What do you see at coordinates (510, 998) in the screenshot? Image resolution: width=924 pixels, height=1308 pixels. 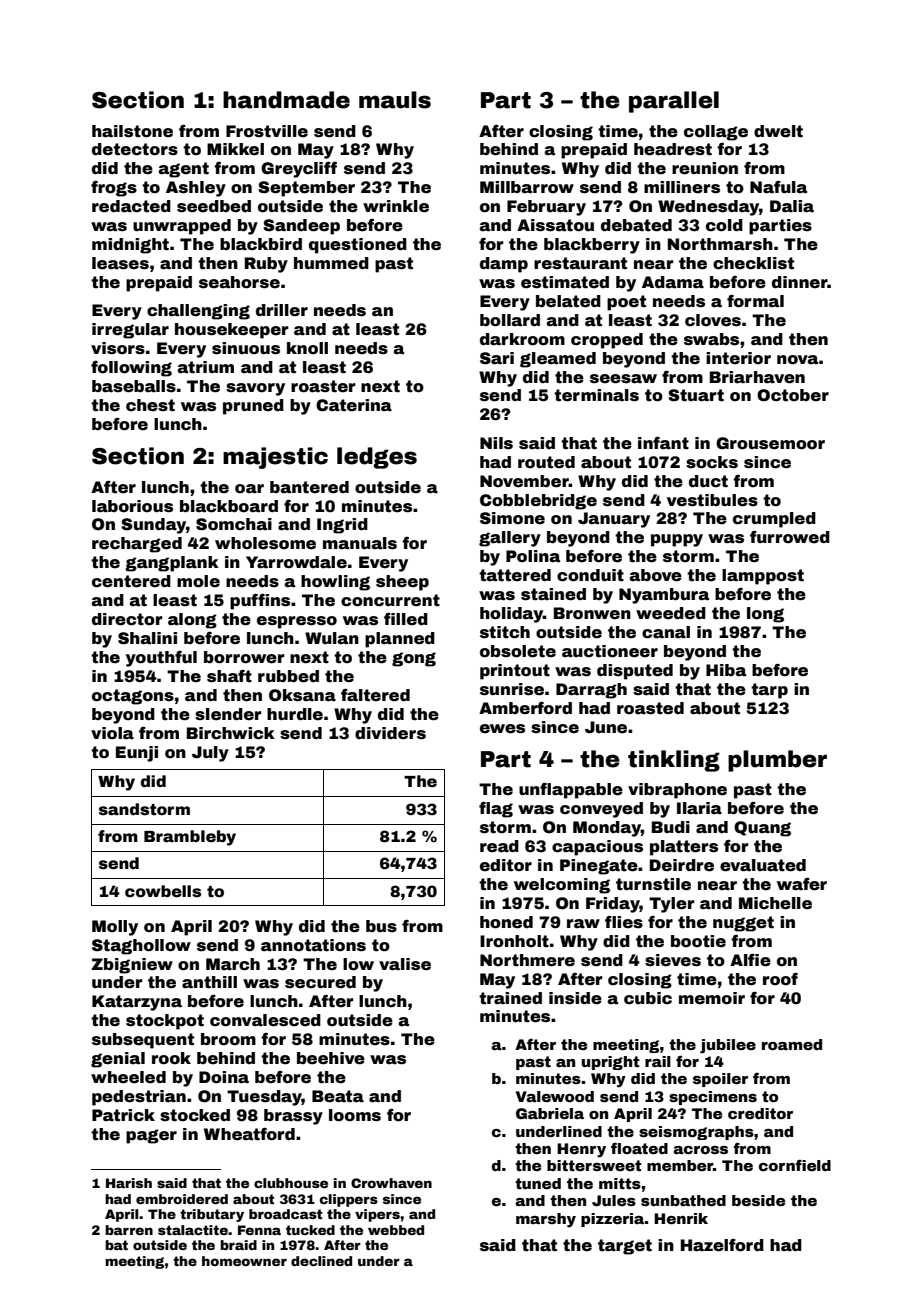 I see `trained` at bounding box center [510, 998].
